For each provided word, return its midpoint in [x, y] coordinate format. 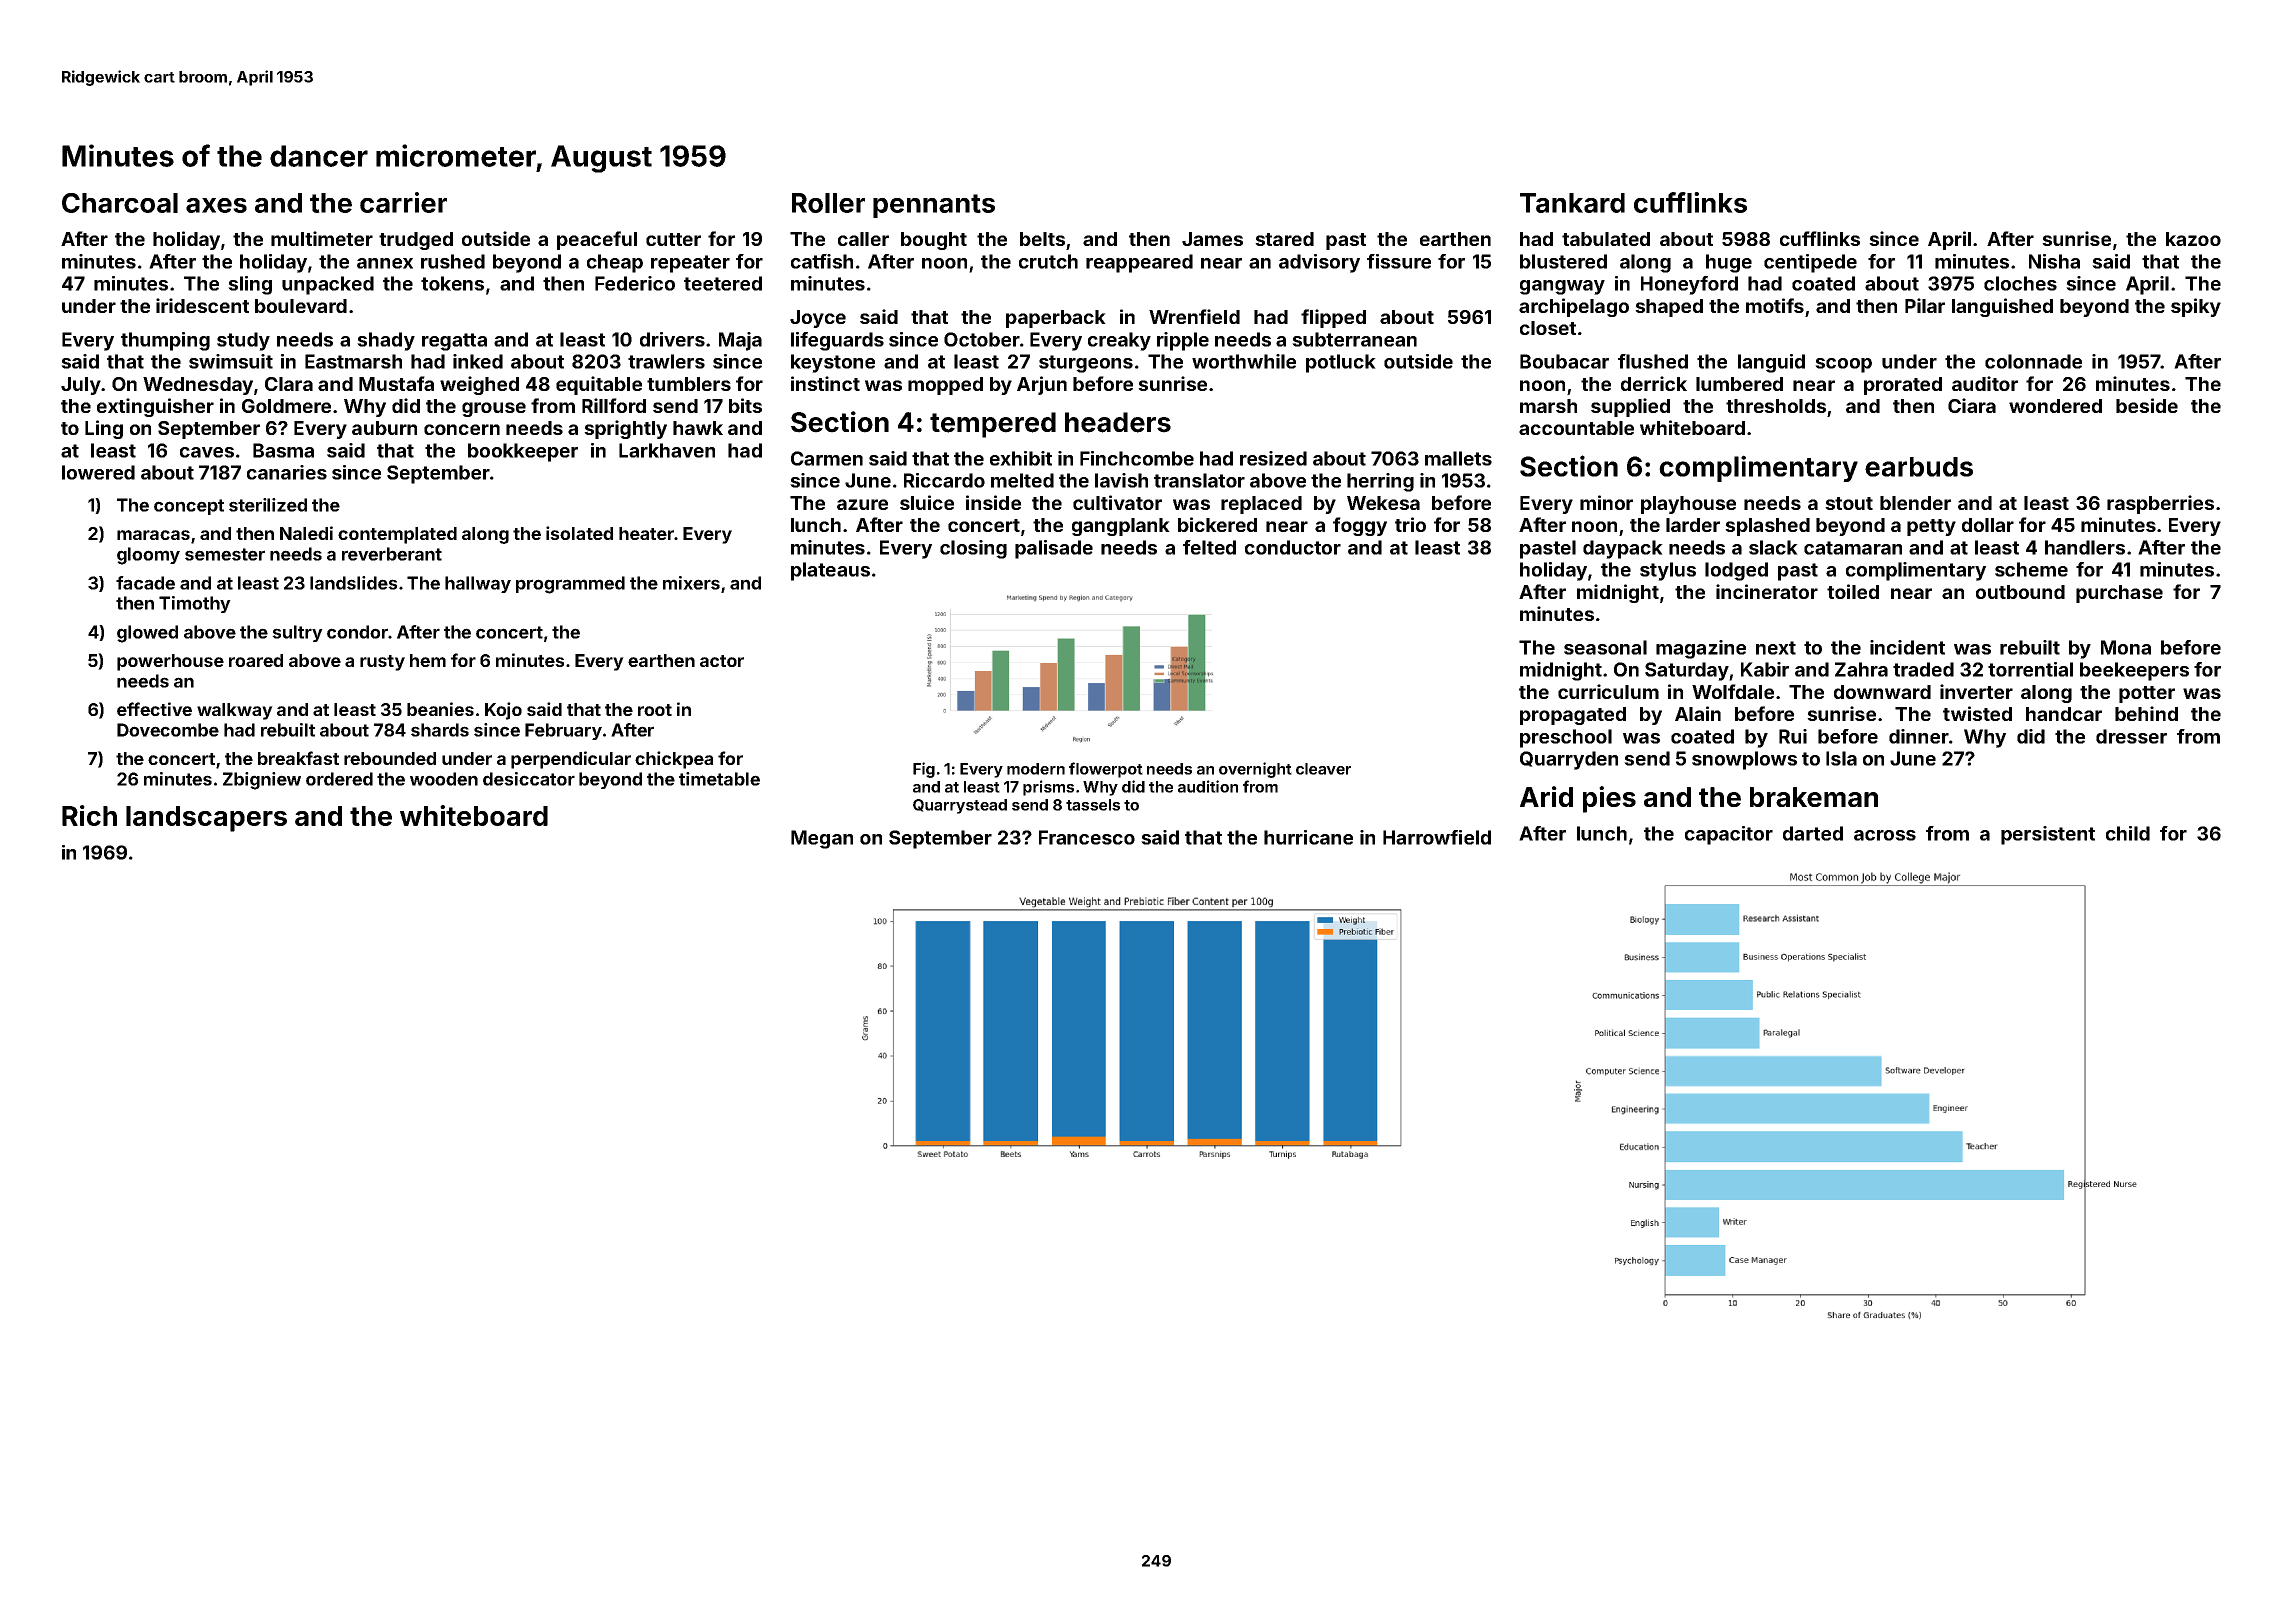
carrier [403, 202]
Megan [822, 839]
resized [1273, 458]
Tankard [1572, 203]
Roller [828, 203]
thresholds [1776, 406]
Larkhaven [667, 450]
